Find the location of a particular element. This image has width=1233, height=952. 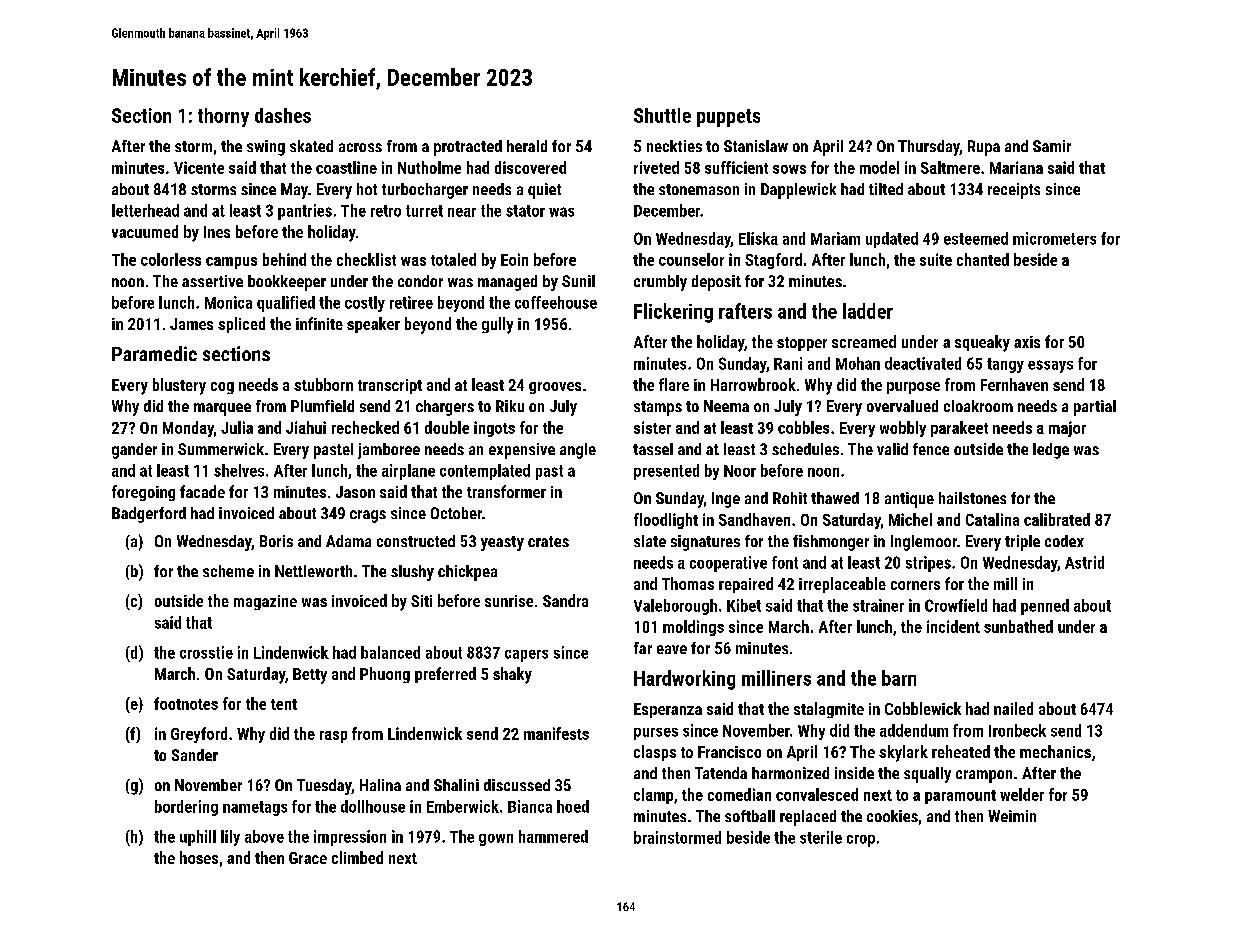

qualified is located at coordinates (286, 304).
